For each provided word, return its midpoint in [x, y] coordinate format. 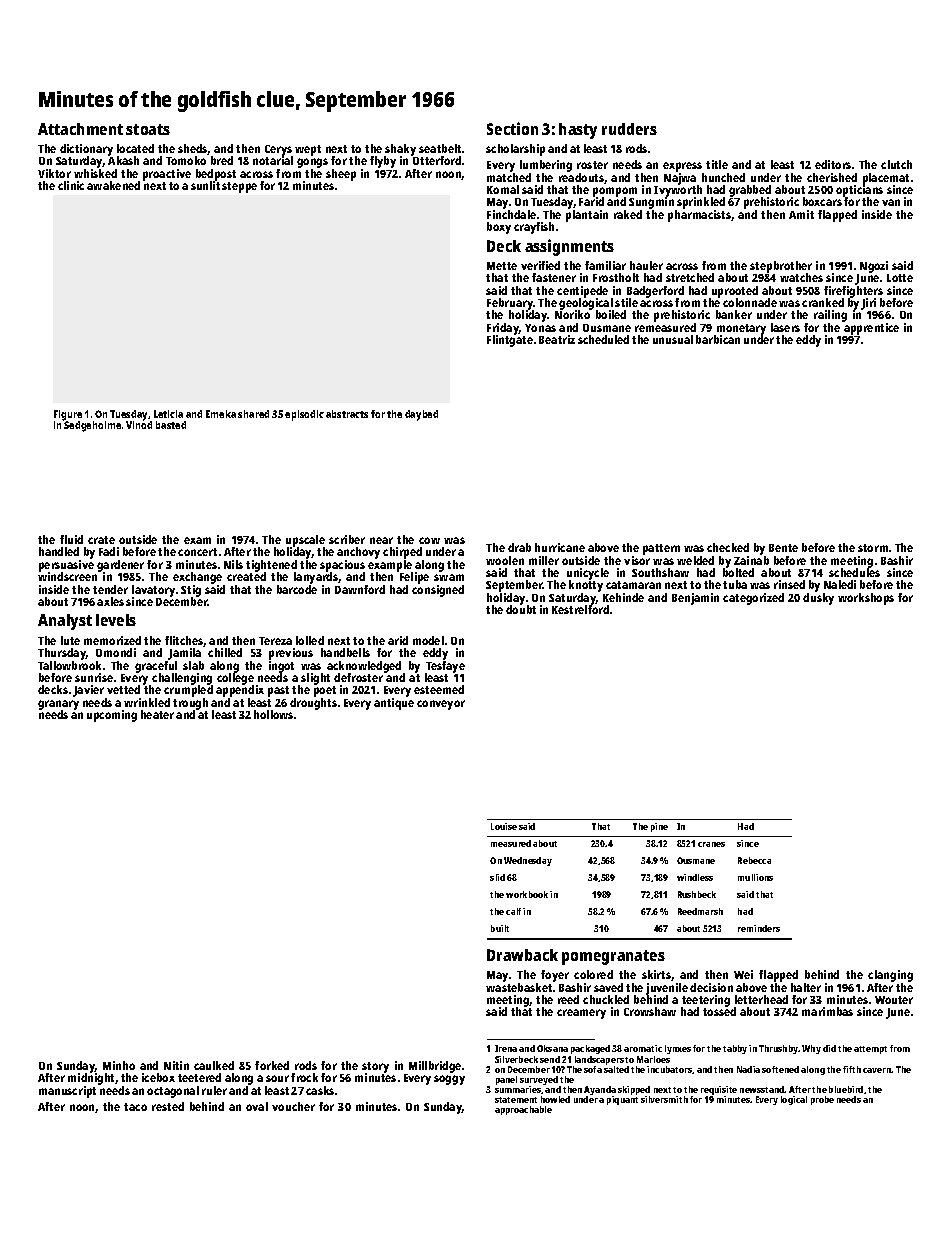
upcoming [112, 716]
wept [308, 150]
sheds [193, 149]
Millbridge [435, 1067]
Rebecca [754, 860]
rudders [629, 129]
